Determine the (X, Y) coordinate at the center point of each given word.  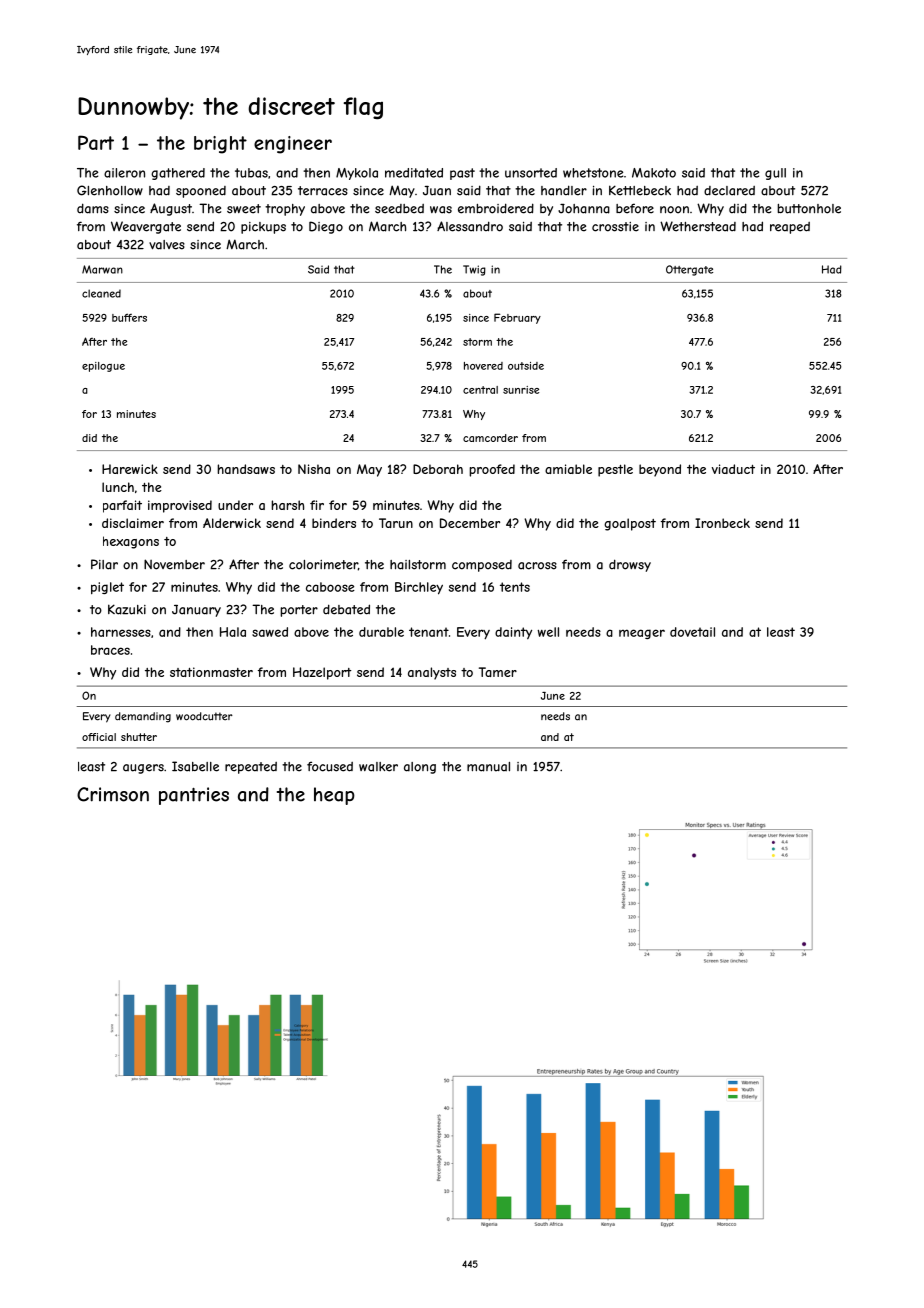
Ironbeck (722, 523)
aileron (124, 173)
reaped (790, 228)
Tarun (396, 523)
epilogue (103, 367)
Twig (474, 270)
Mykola (357, 174)
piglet (107, 588)
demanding (143, 717)
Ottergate (689, 270)
